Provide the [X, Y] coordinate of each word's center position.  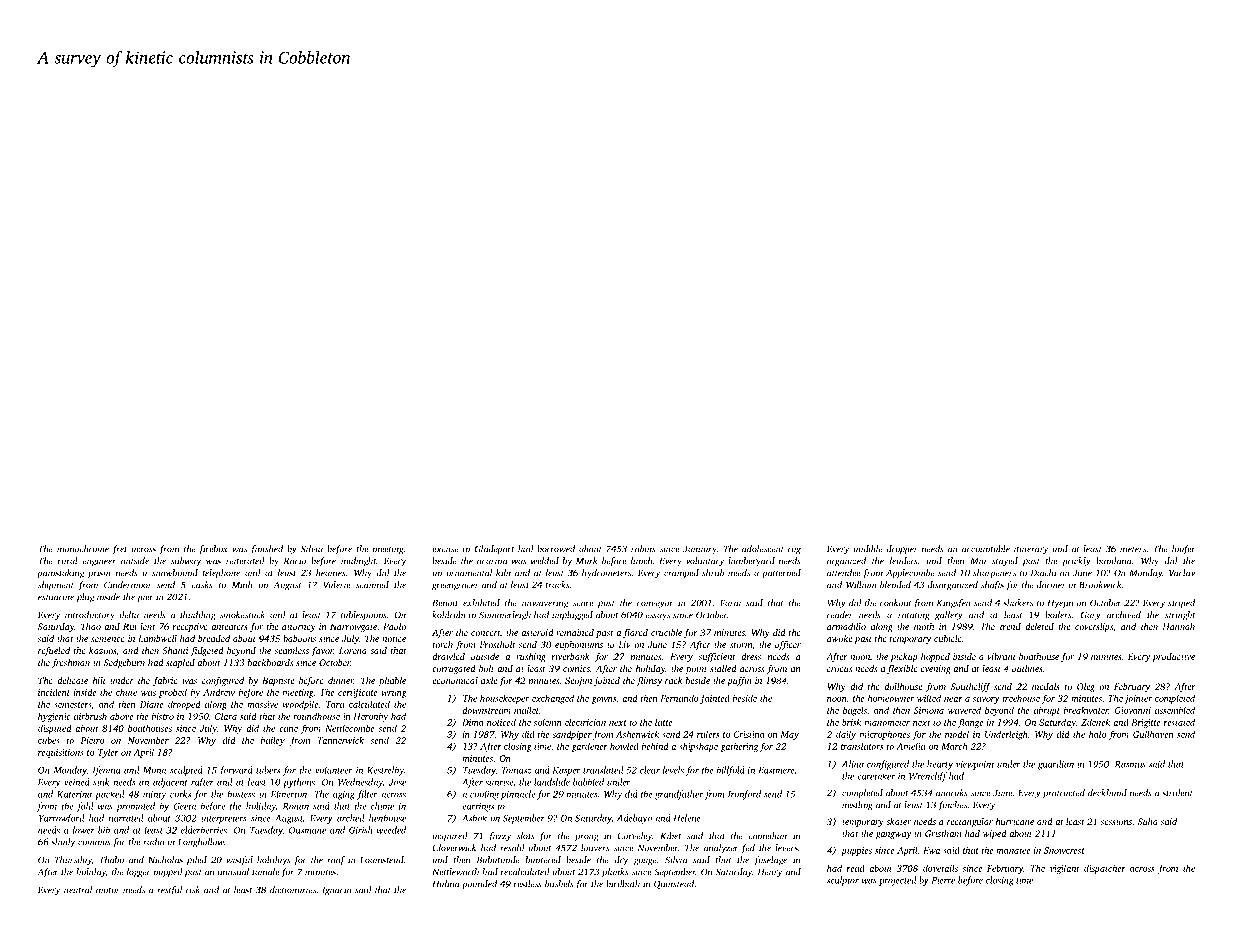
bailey [273, 741]
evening [936, 669]
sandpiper [572, 735]
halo [1097, 734]
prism [99, 574]
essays [658, 617]
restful [169, 891]
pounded [479, 885]
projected [897, 881]
